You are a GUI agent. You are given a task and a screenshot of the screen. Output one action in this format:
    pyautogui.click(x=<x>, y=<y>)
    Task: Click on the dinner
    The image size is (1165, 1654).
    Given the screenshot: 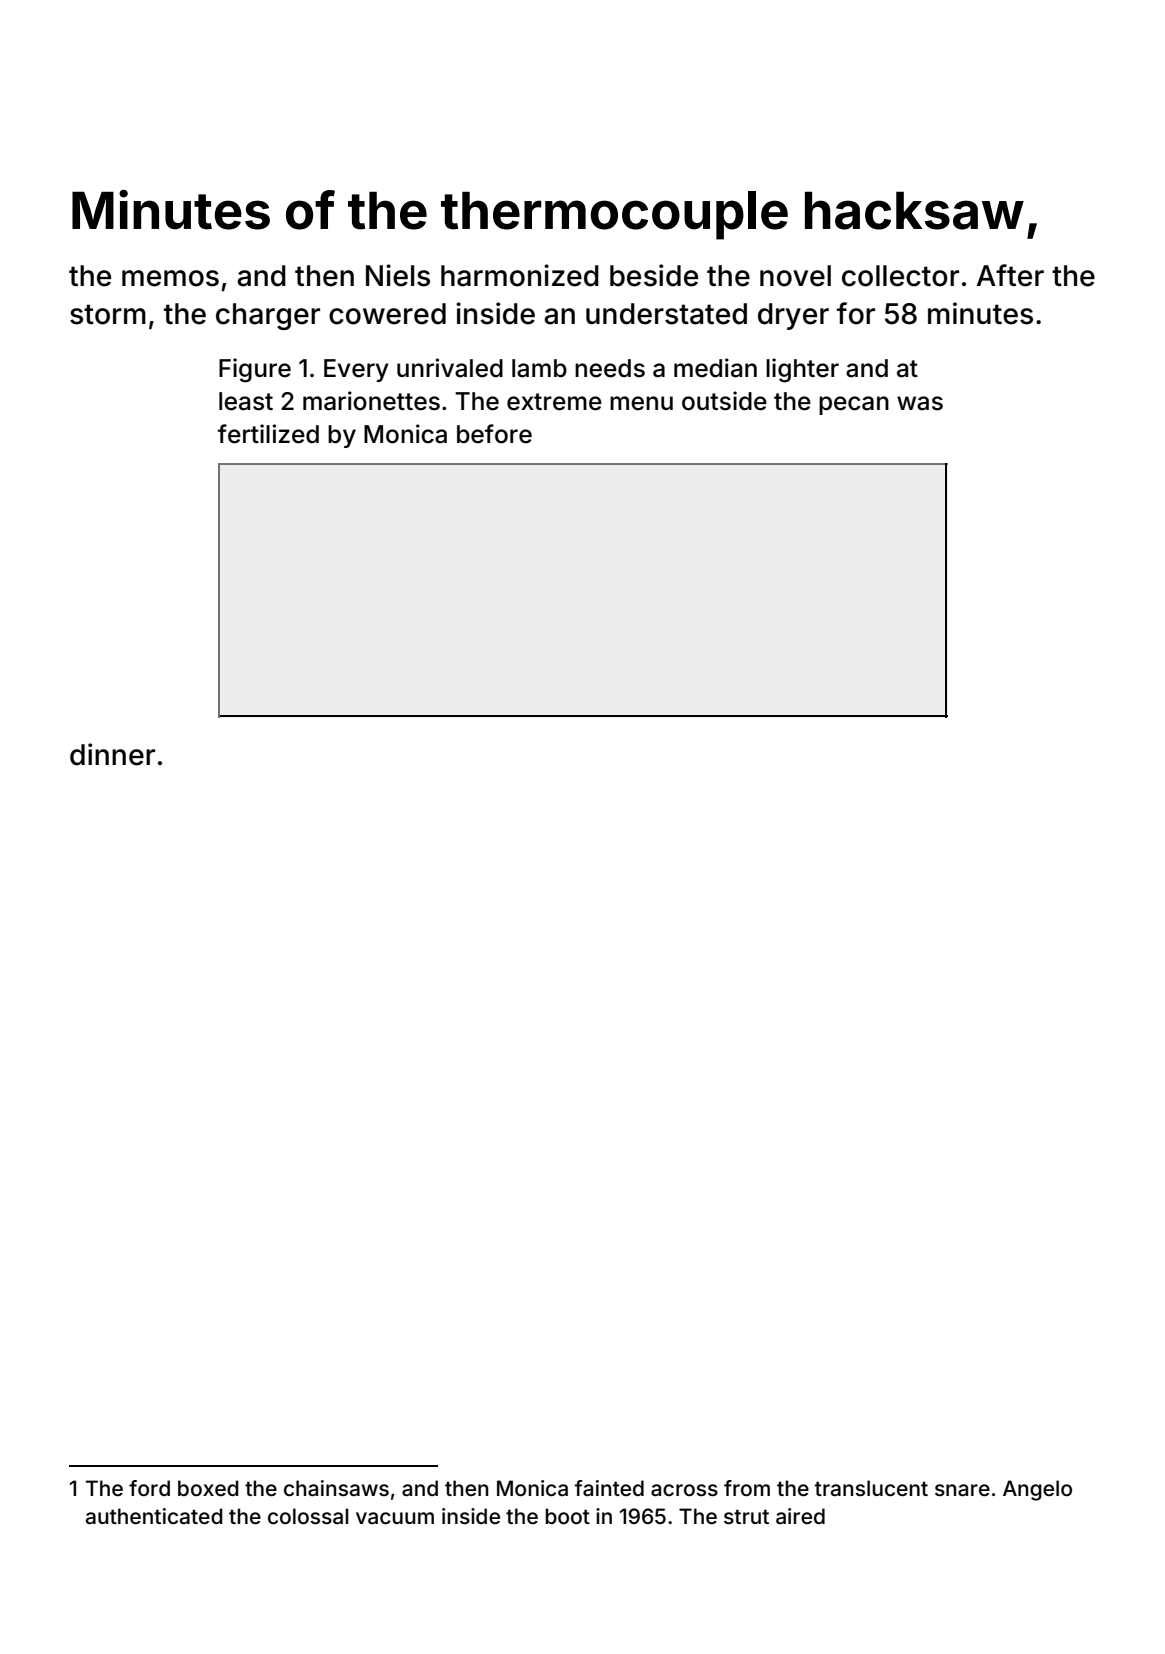 What is the action you would take?
    pyautogui.click(x=112, y=754)
